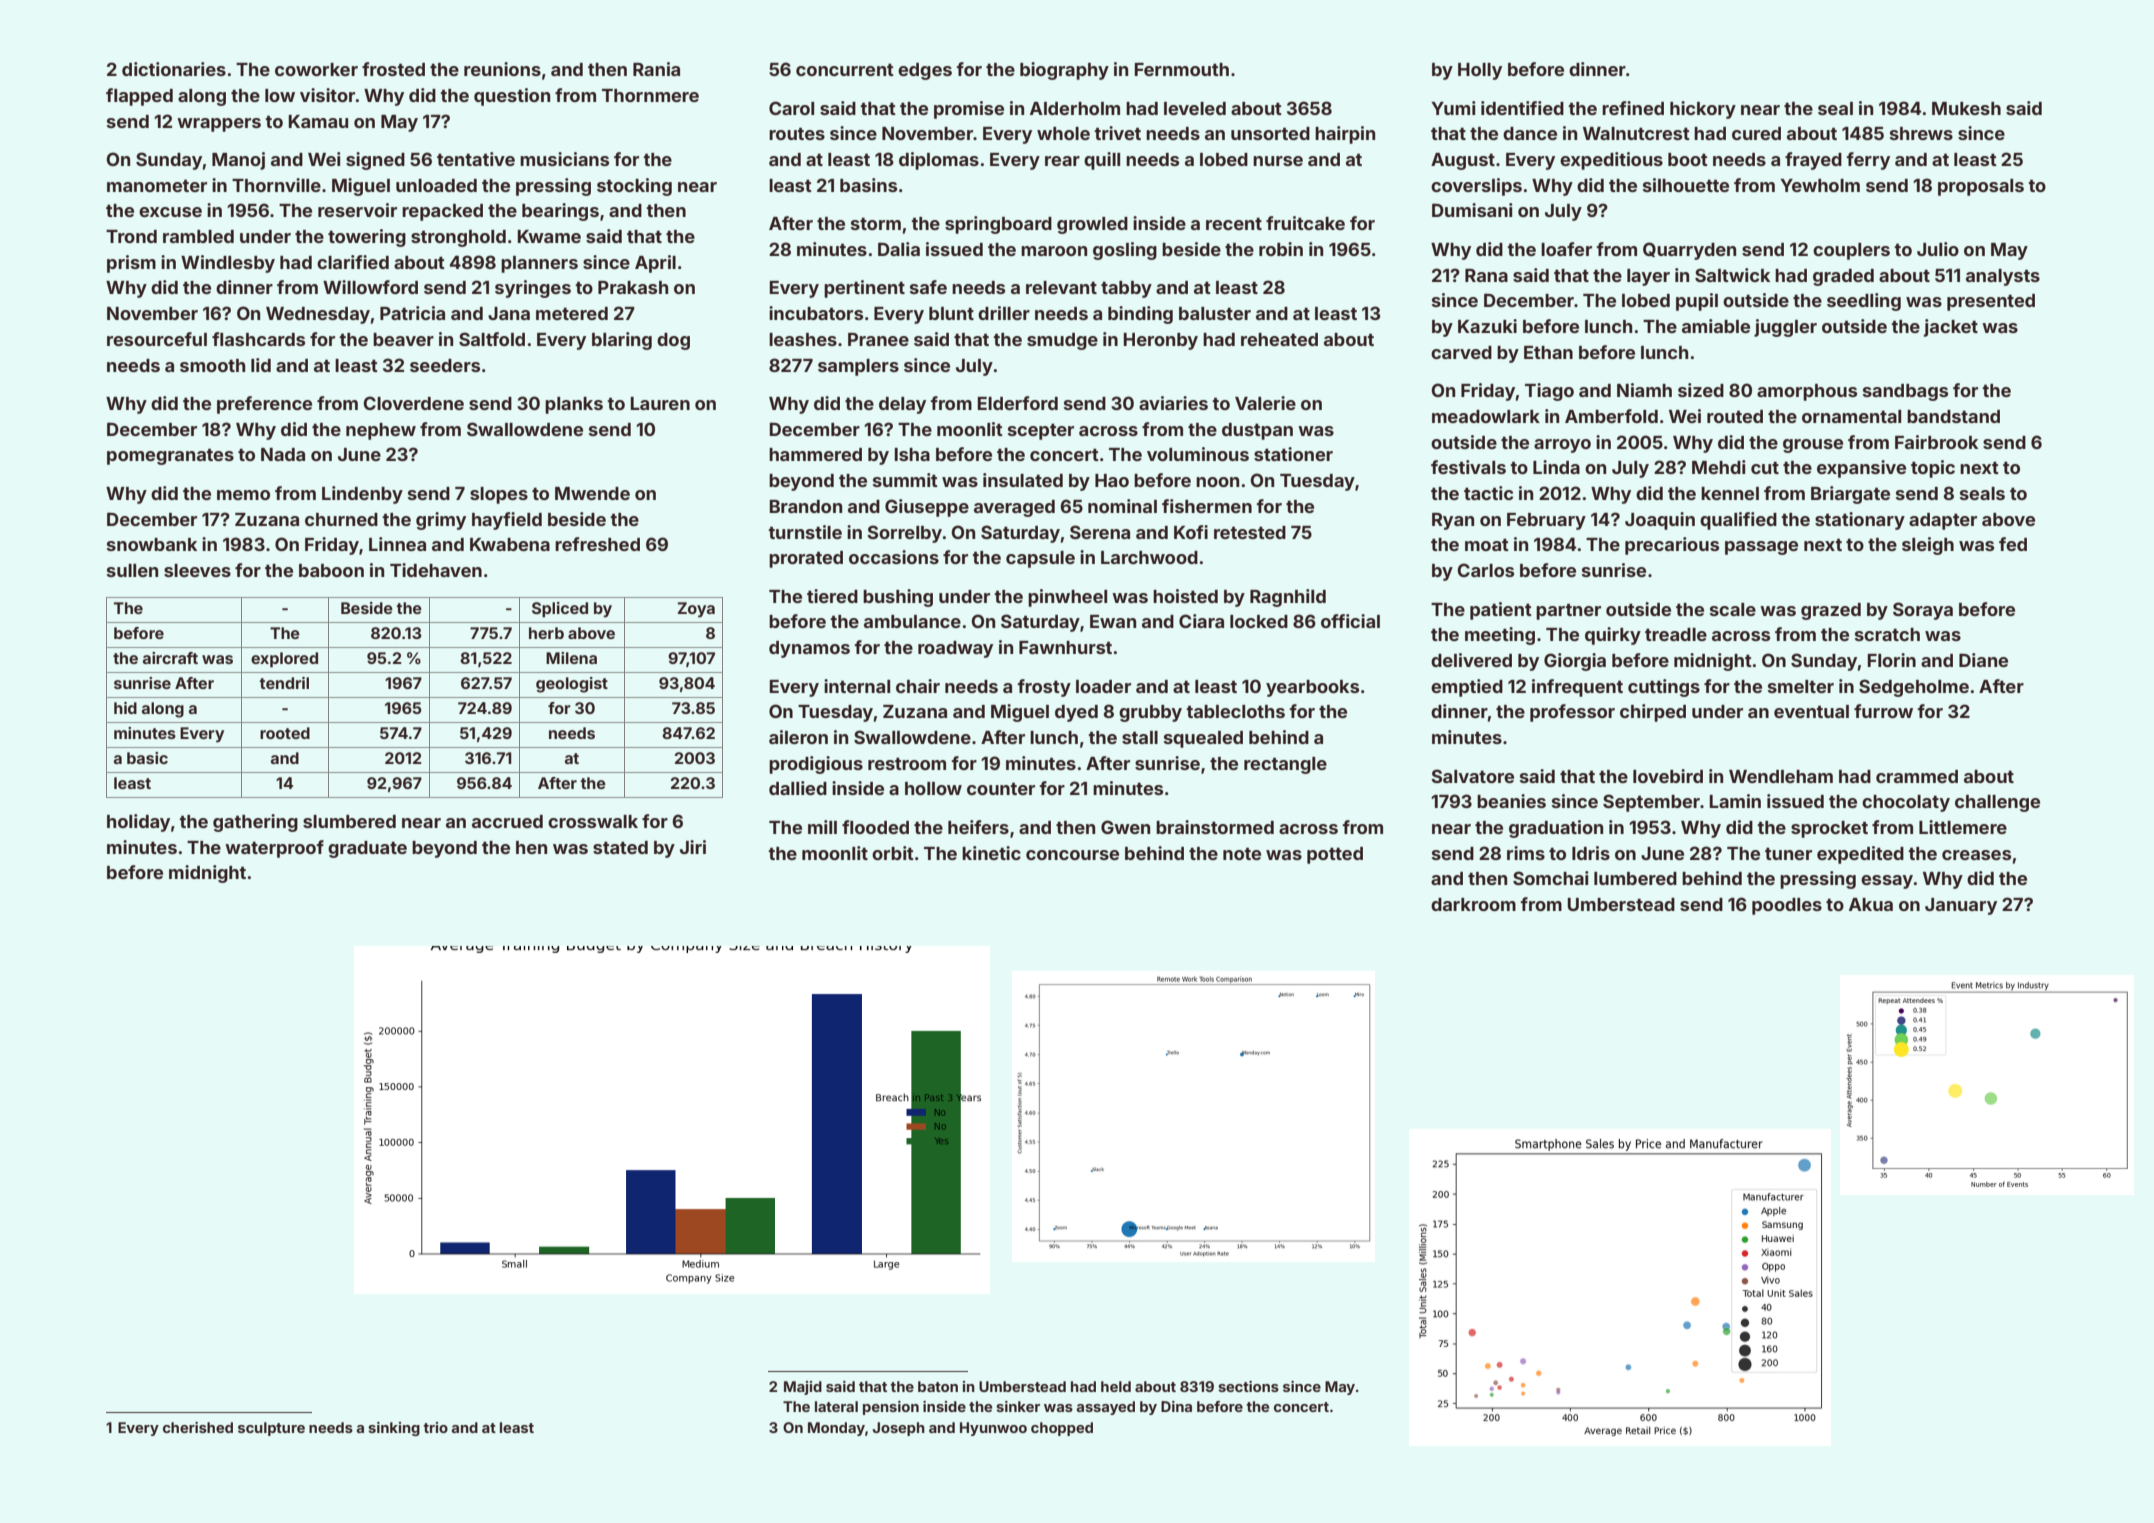  What do you see at coordinates (845, 70) in the page?
I see `concurrent` at bounding box center [845, 70].
